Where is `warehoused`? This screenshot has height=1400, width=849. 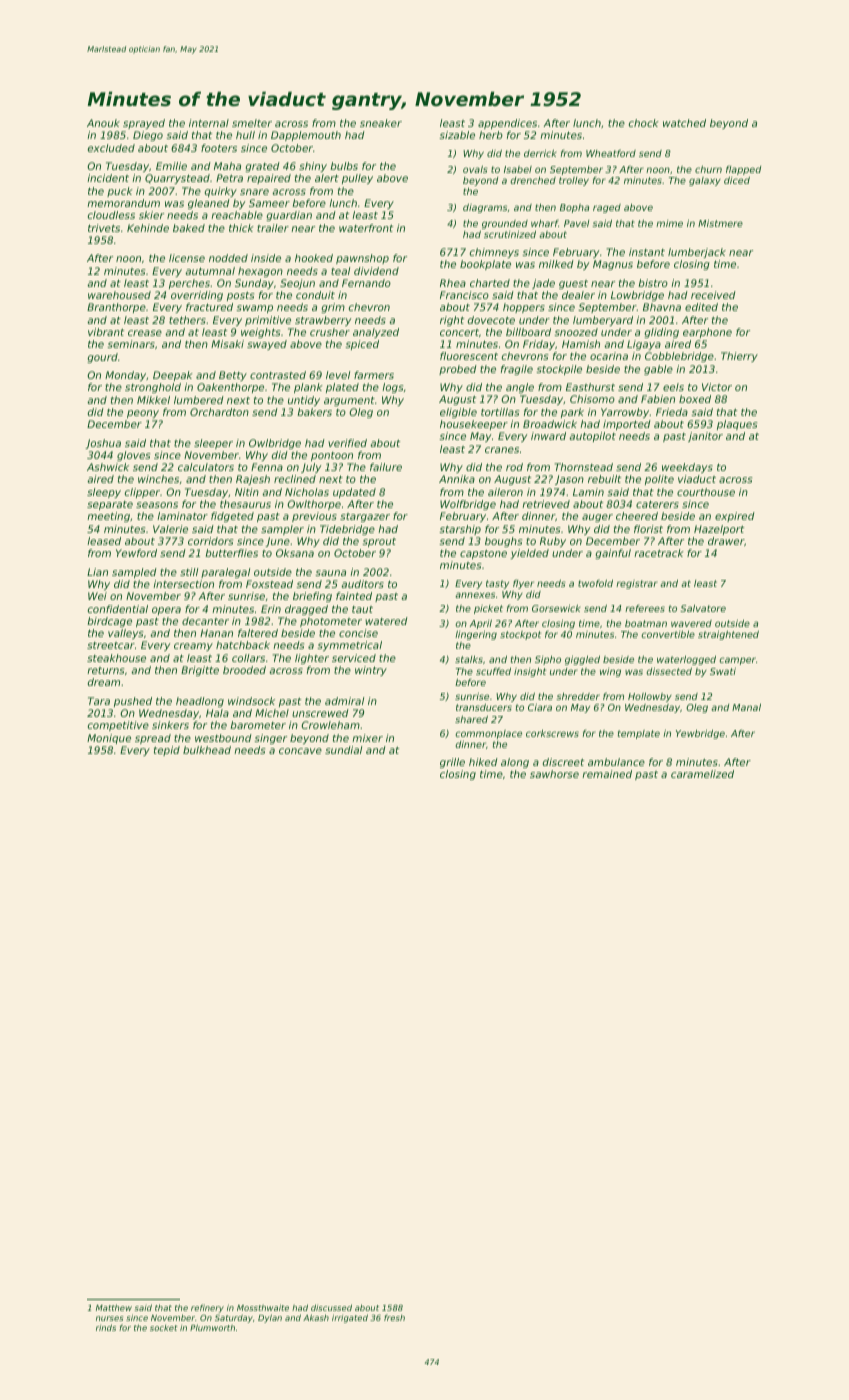
warehoused is located at coordinates (119, 295).
